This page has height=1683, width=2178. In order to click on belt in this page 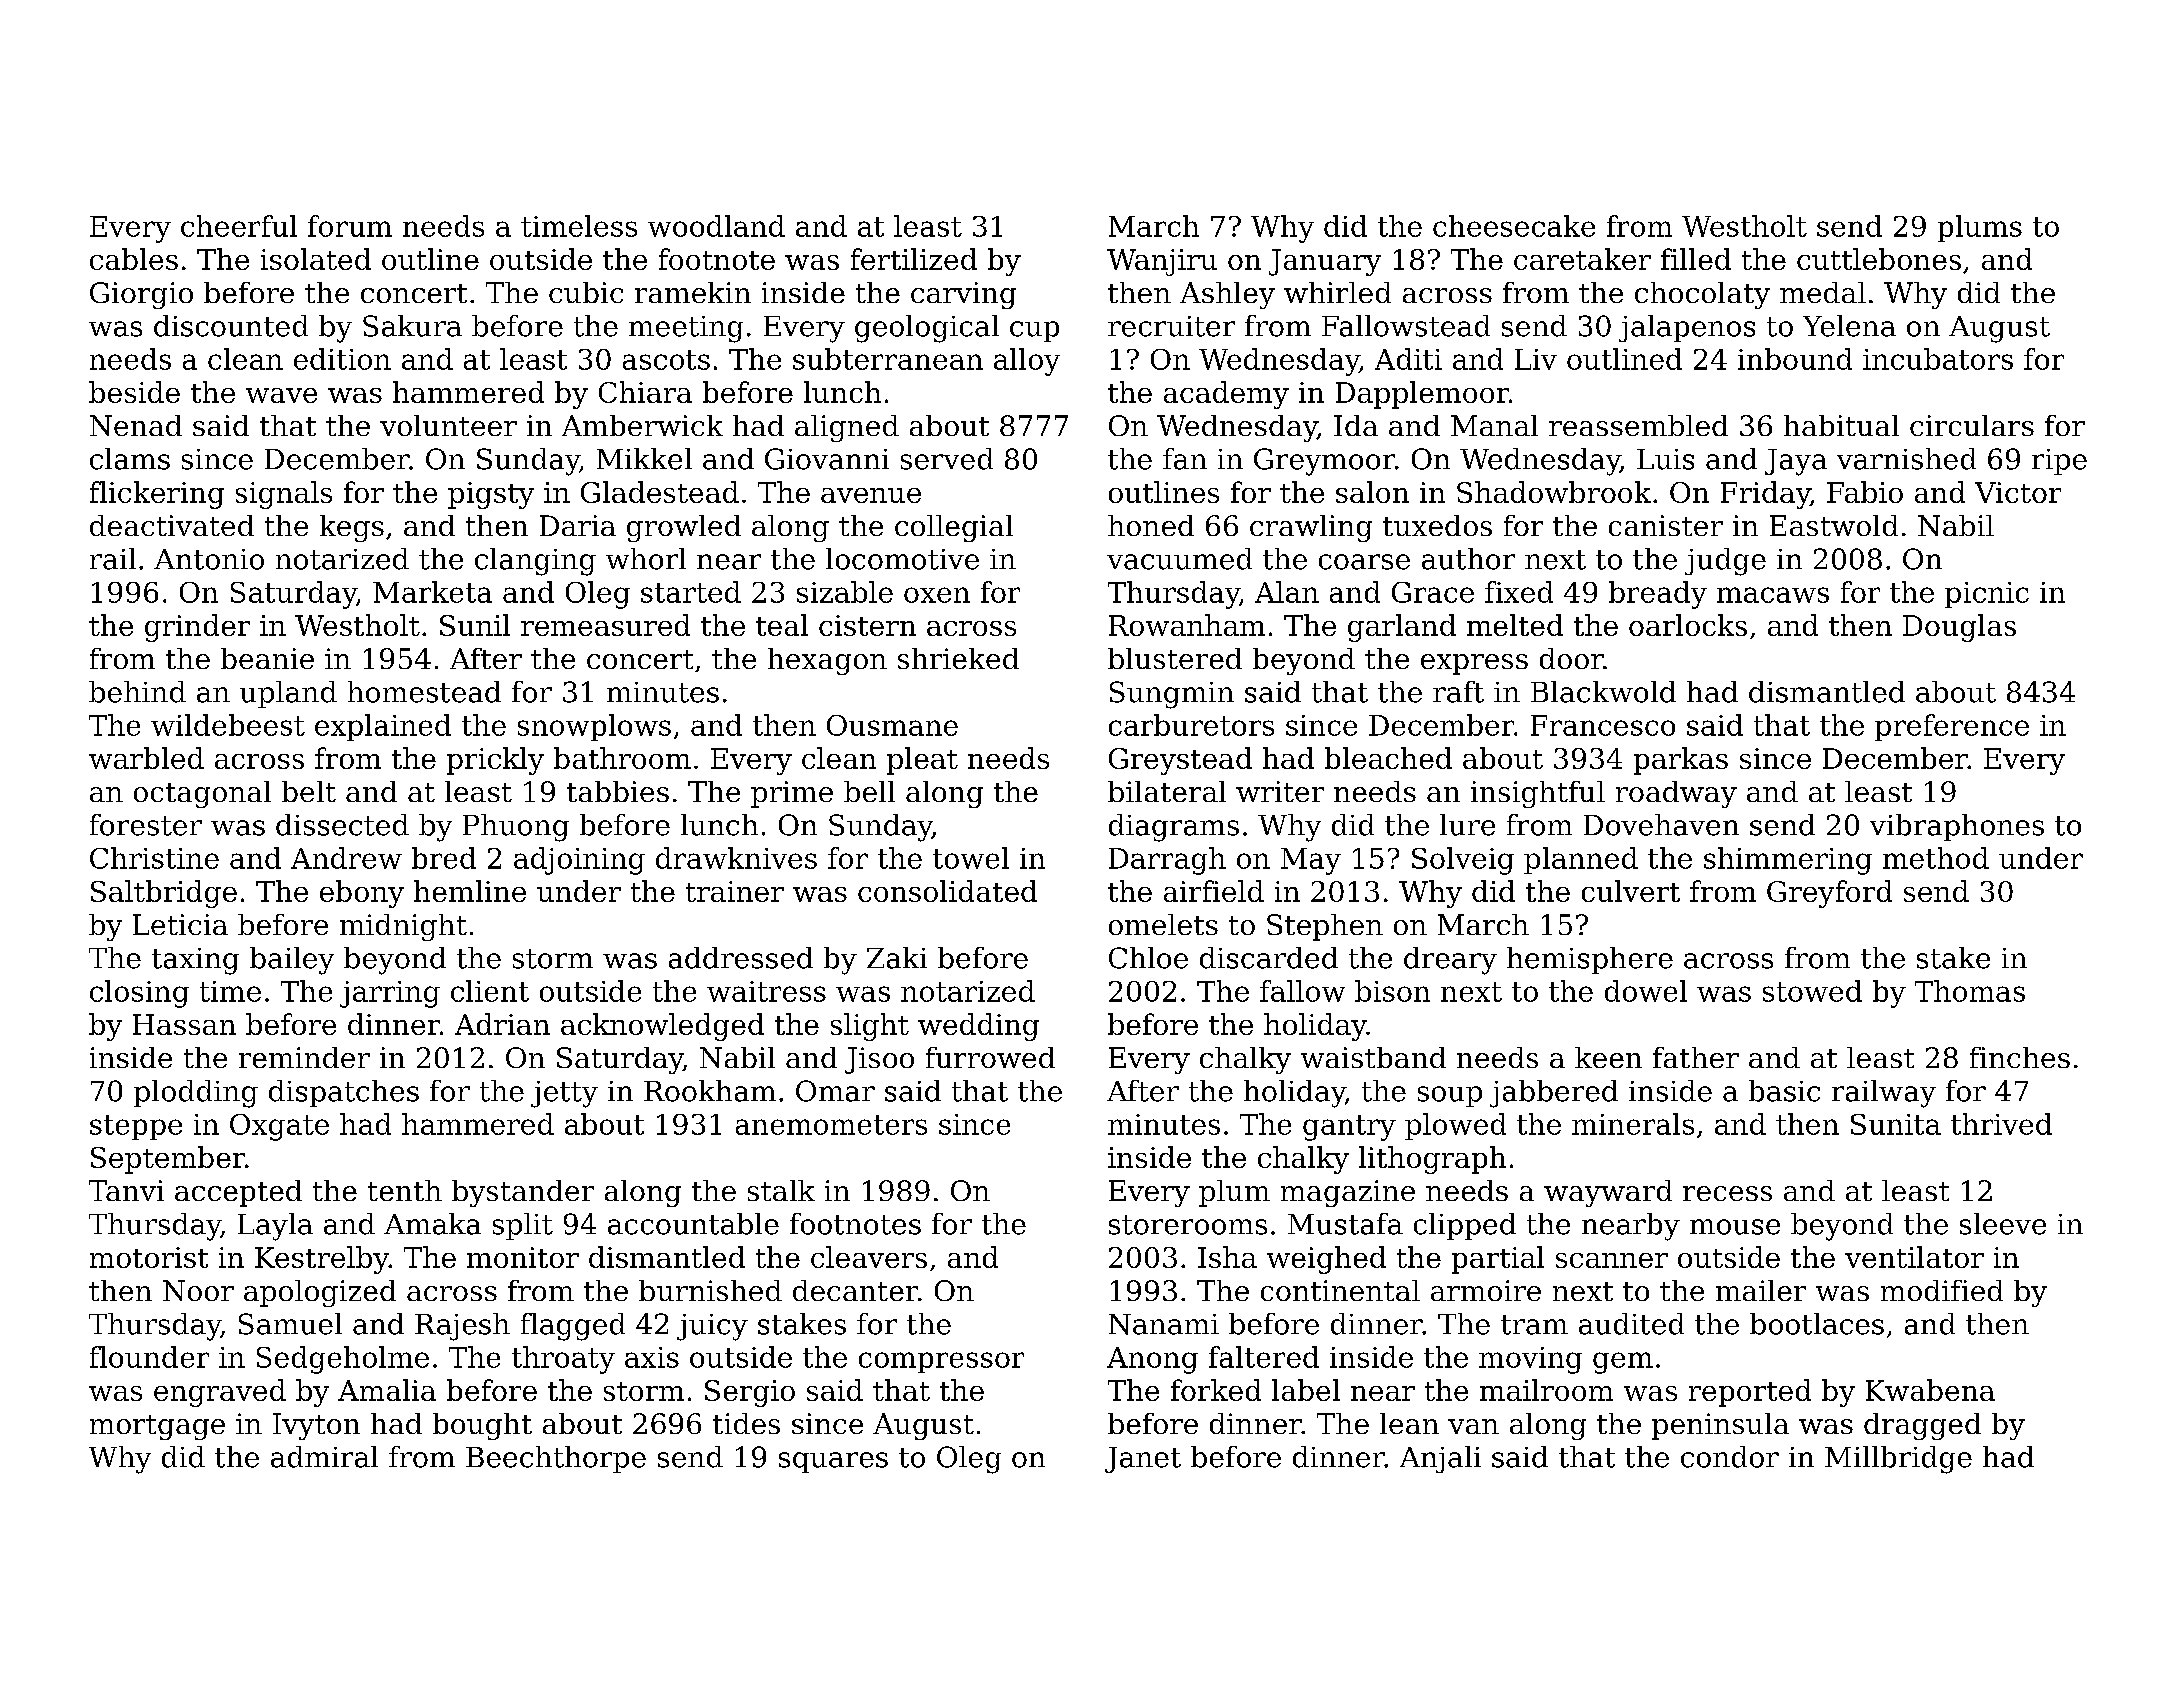, I will do `click(309, 791)`.
